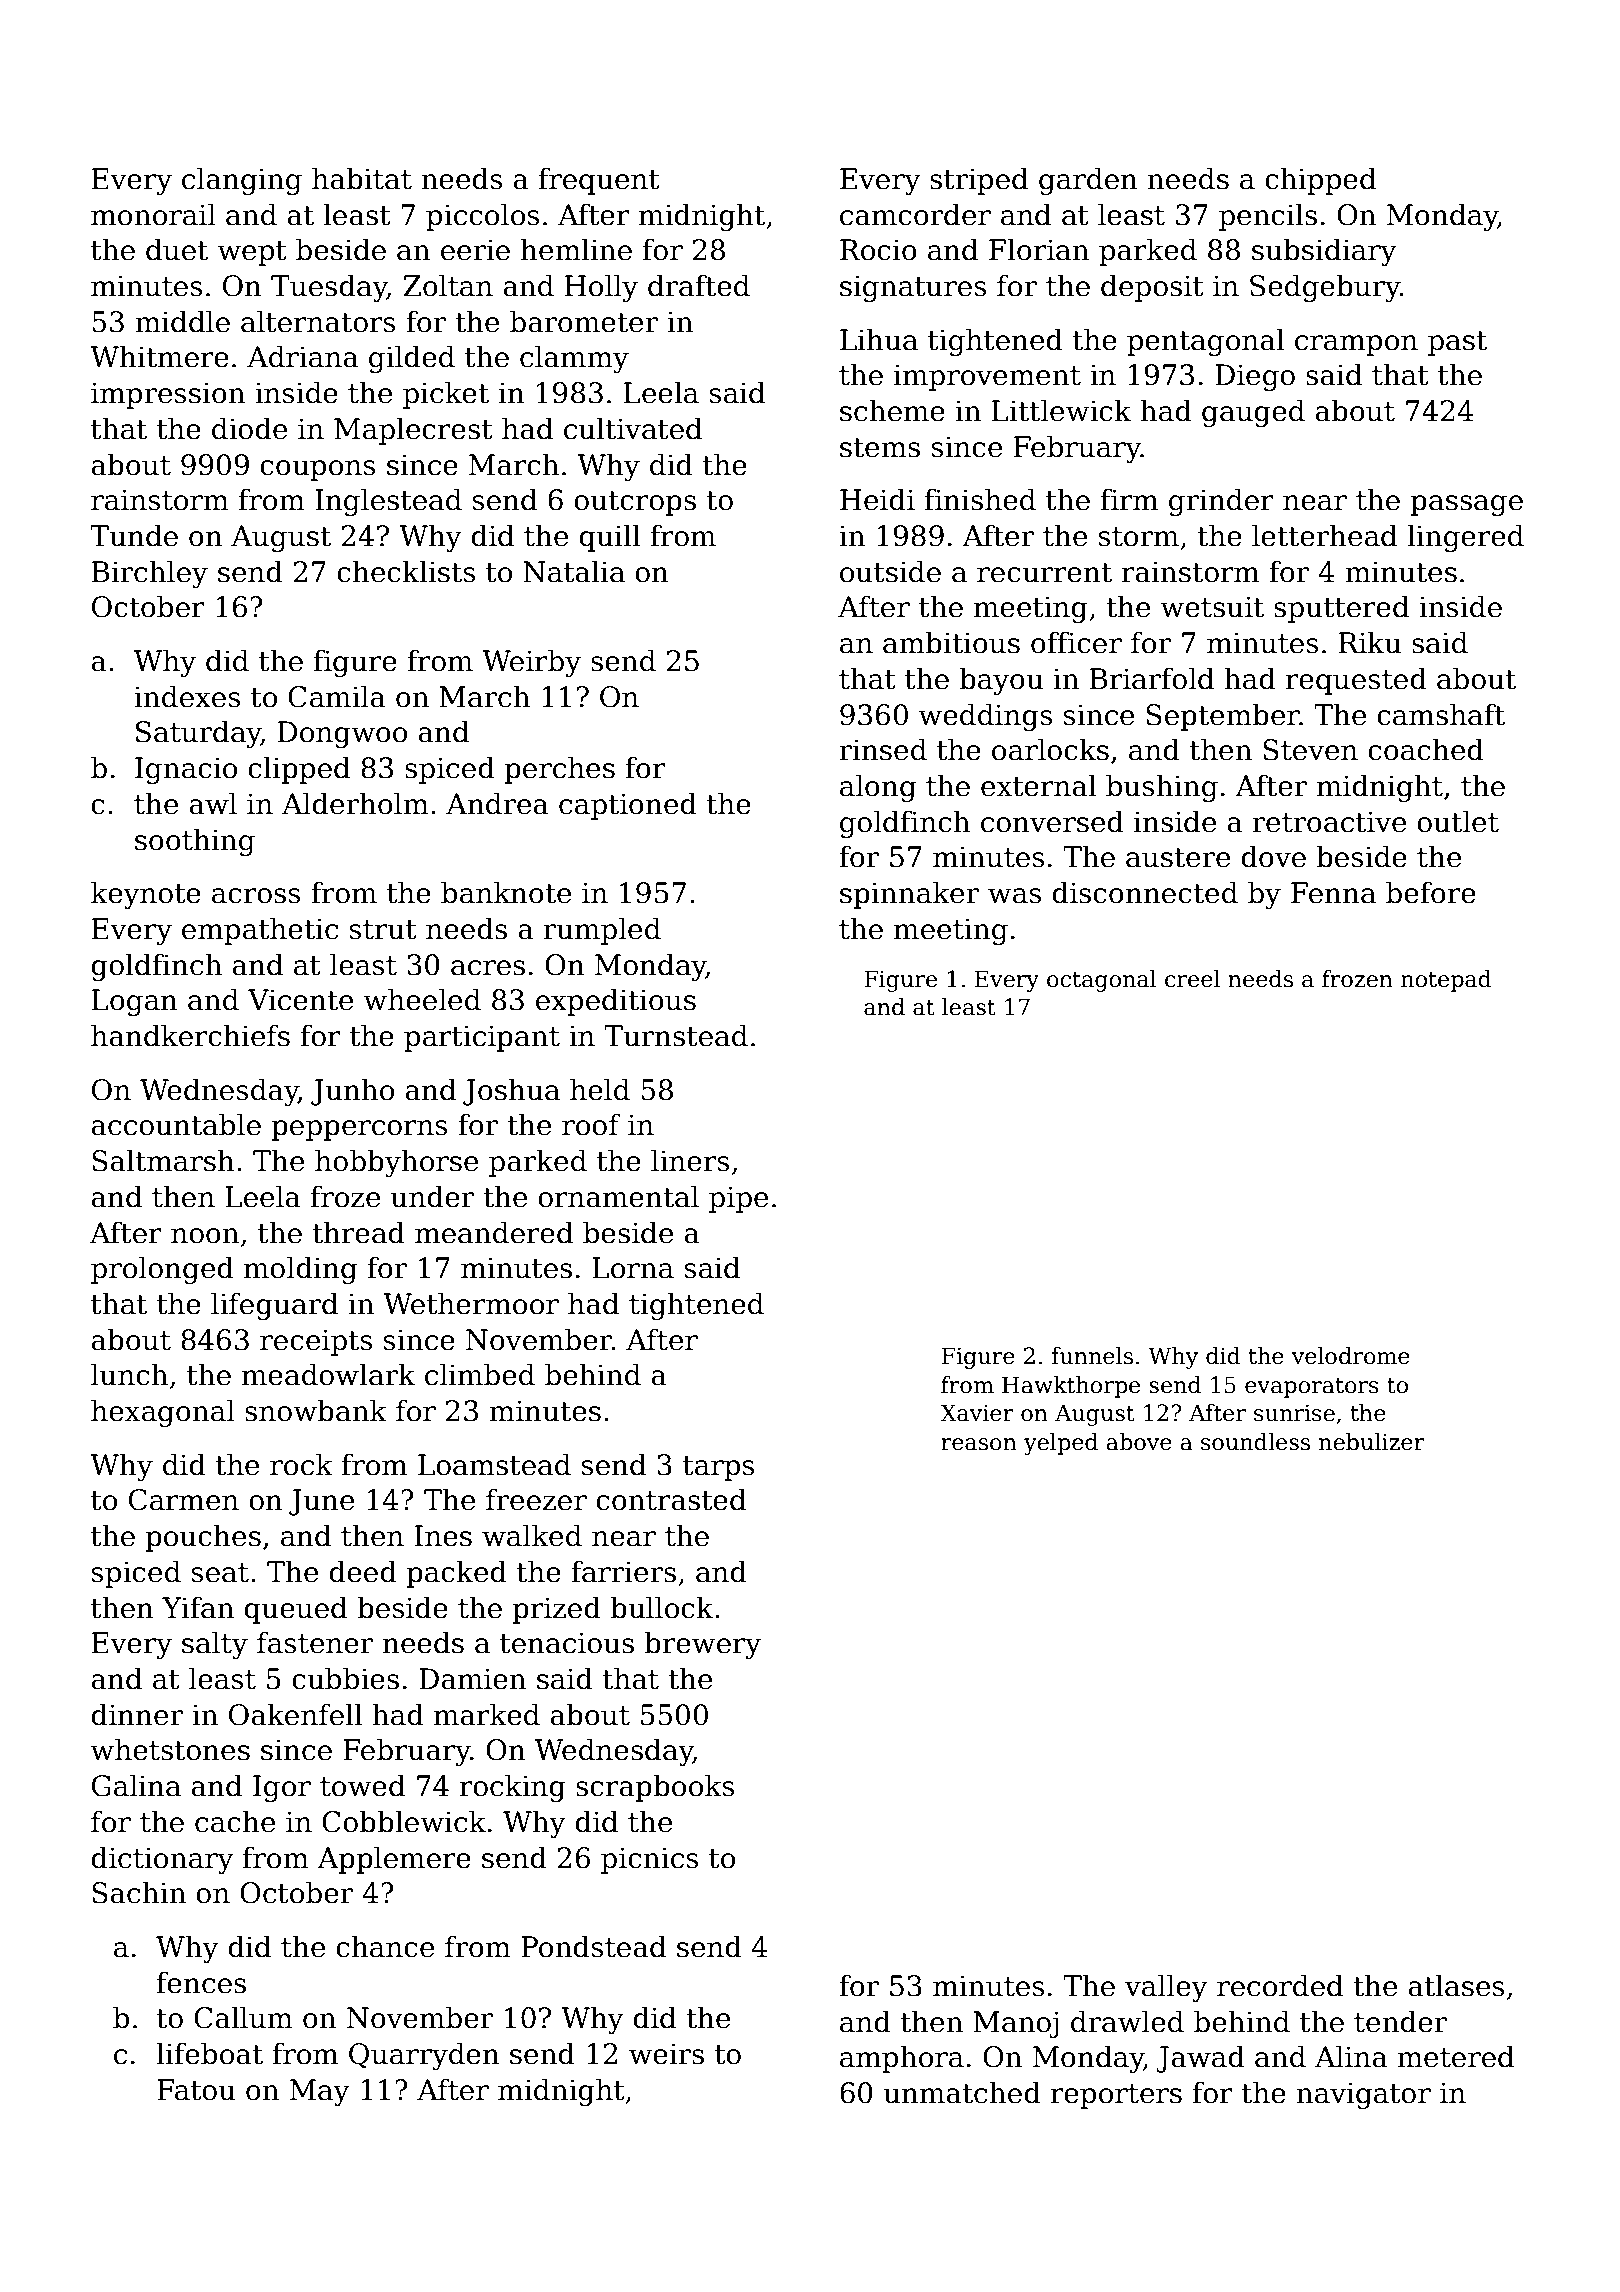 This image has width=1620, height=2292. What do you see at coordinates (129, 1374) in the image?
I see `lunch` at bounding box center [129, 1374].
